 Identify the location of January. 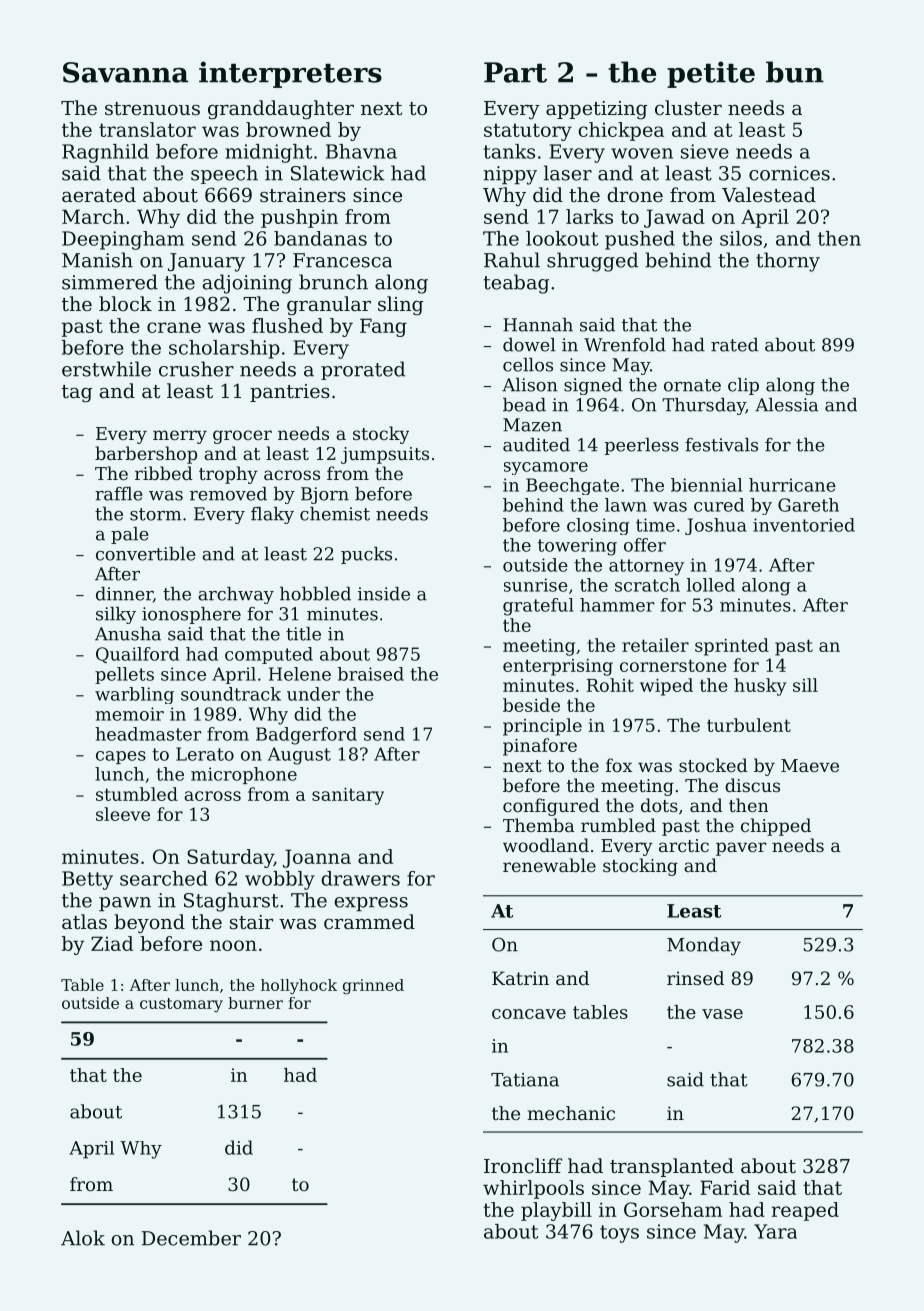
(206, 262).
